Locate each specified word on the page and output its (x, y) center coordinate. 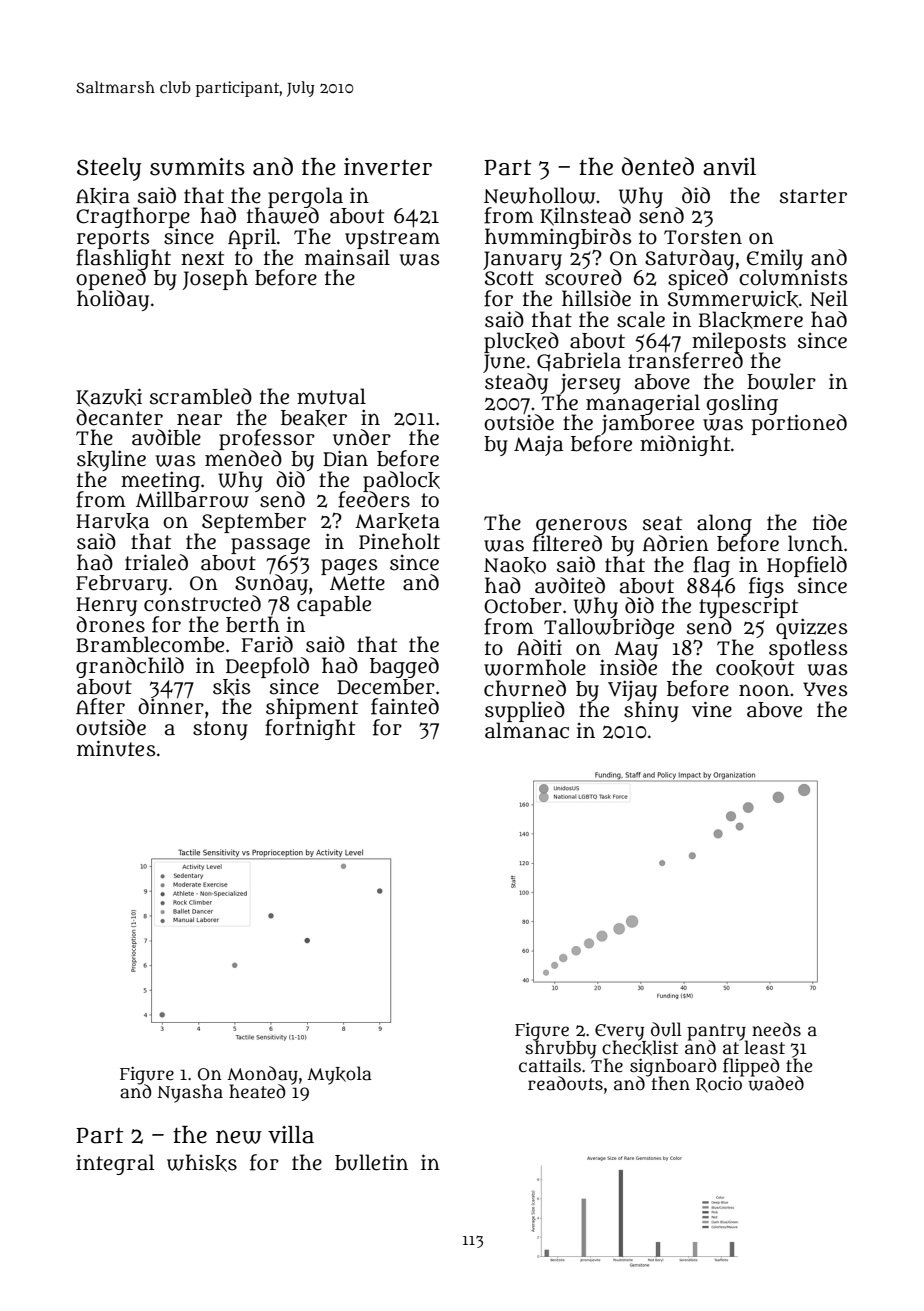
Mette (357, 583)
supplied (525, 711)
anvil (729, 167)
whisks (202, 1163)
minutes (116, 748)
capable (334, 606)
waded (776, 1083)
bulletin (371, 1162)
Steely (109, 169)
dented (658, 166)
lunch (815, 543)
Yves (825, 689)
